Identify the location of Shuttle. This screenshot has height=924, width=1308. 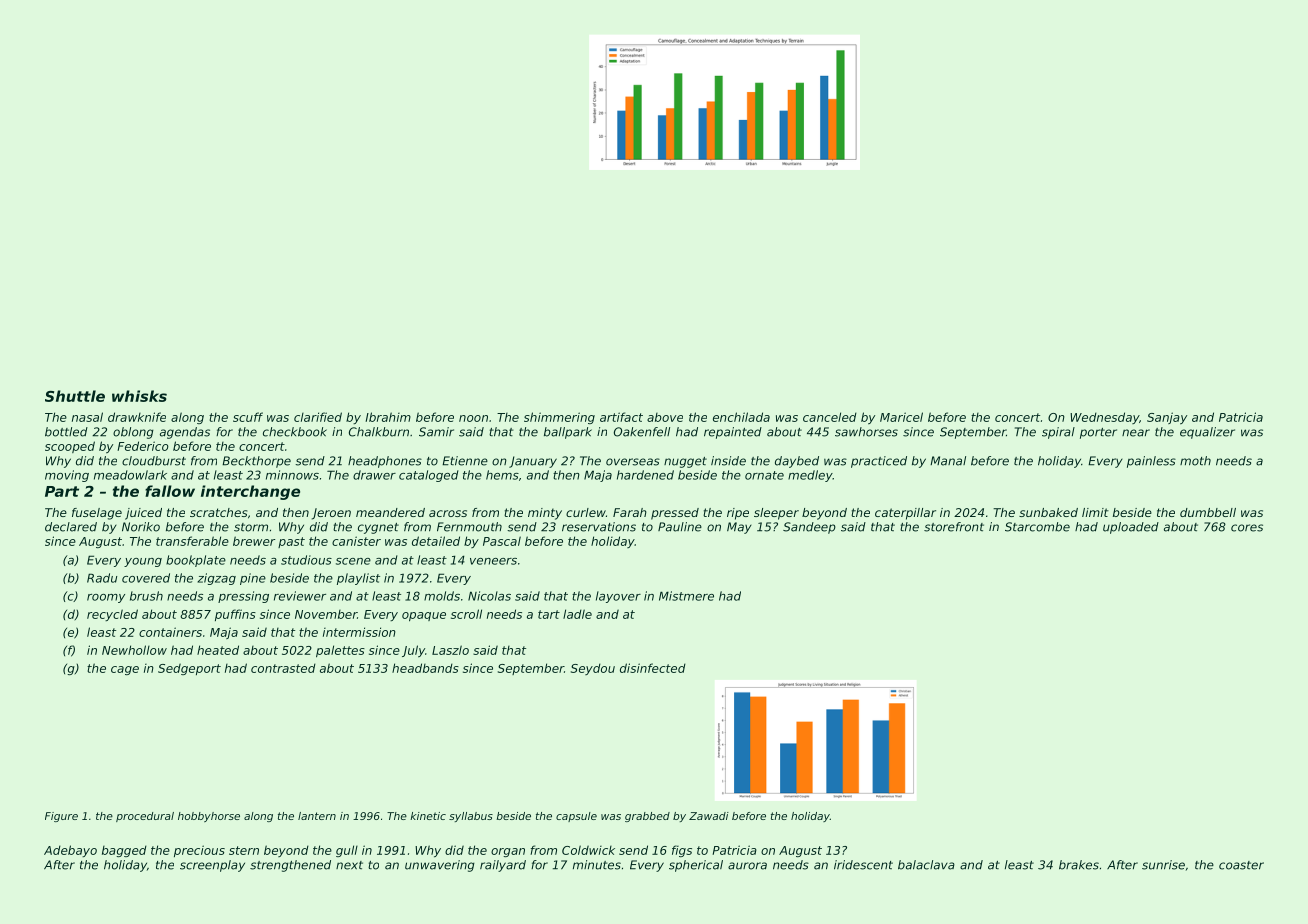
(75, 396).
